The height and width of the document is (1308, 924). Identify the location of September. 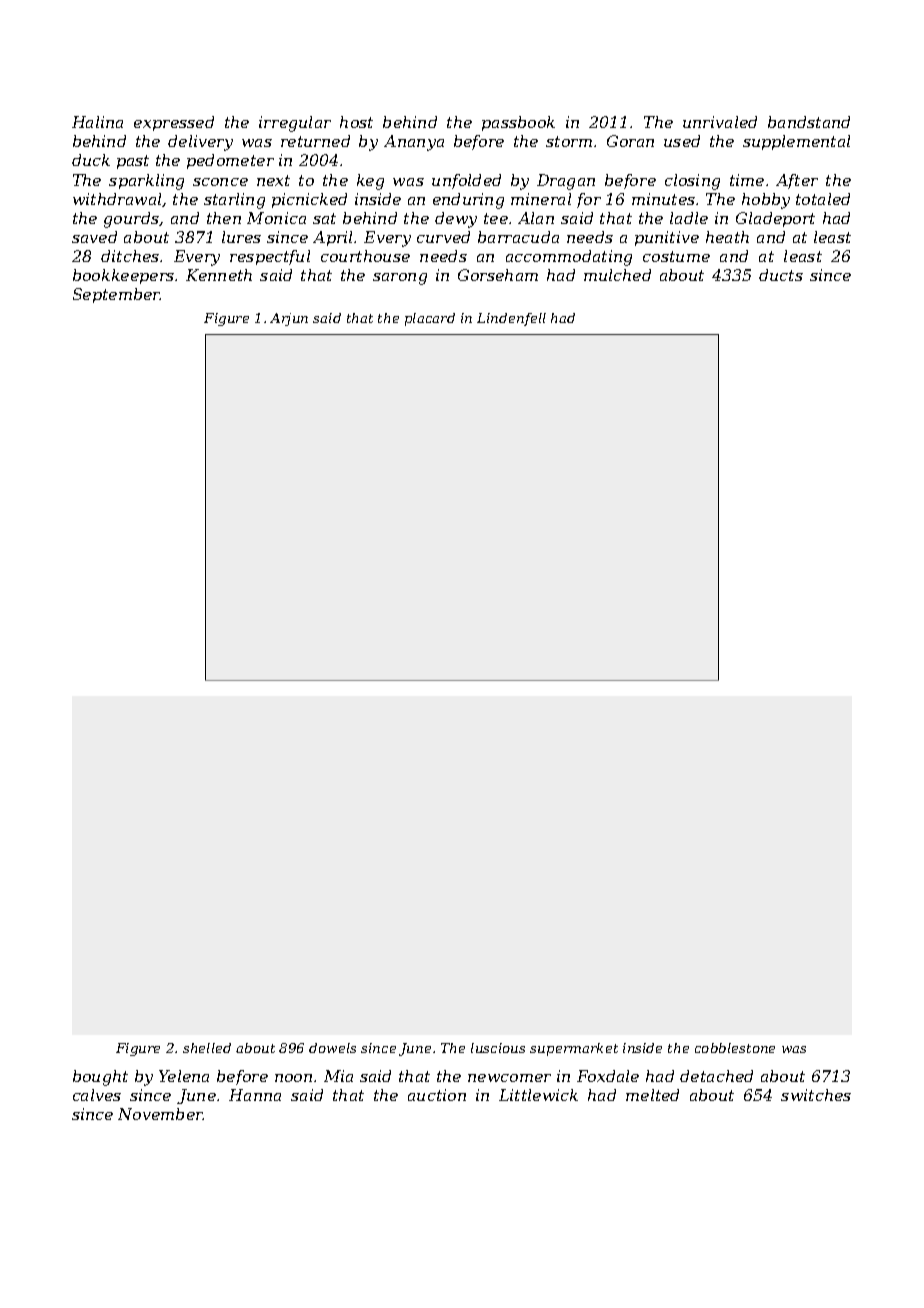
(117, 295).
